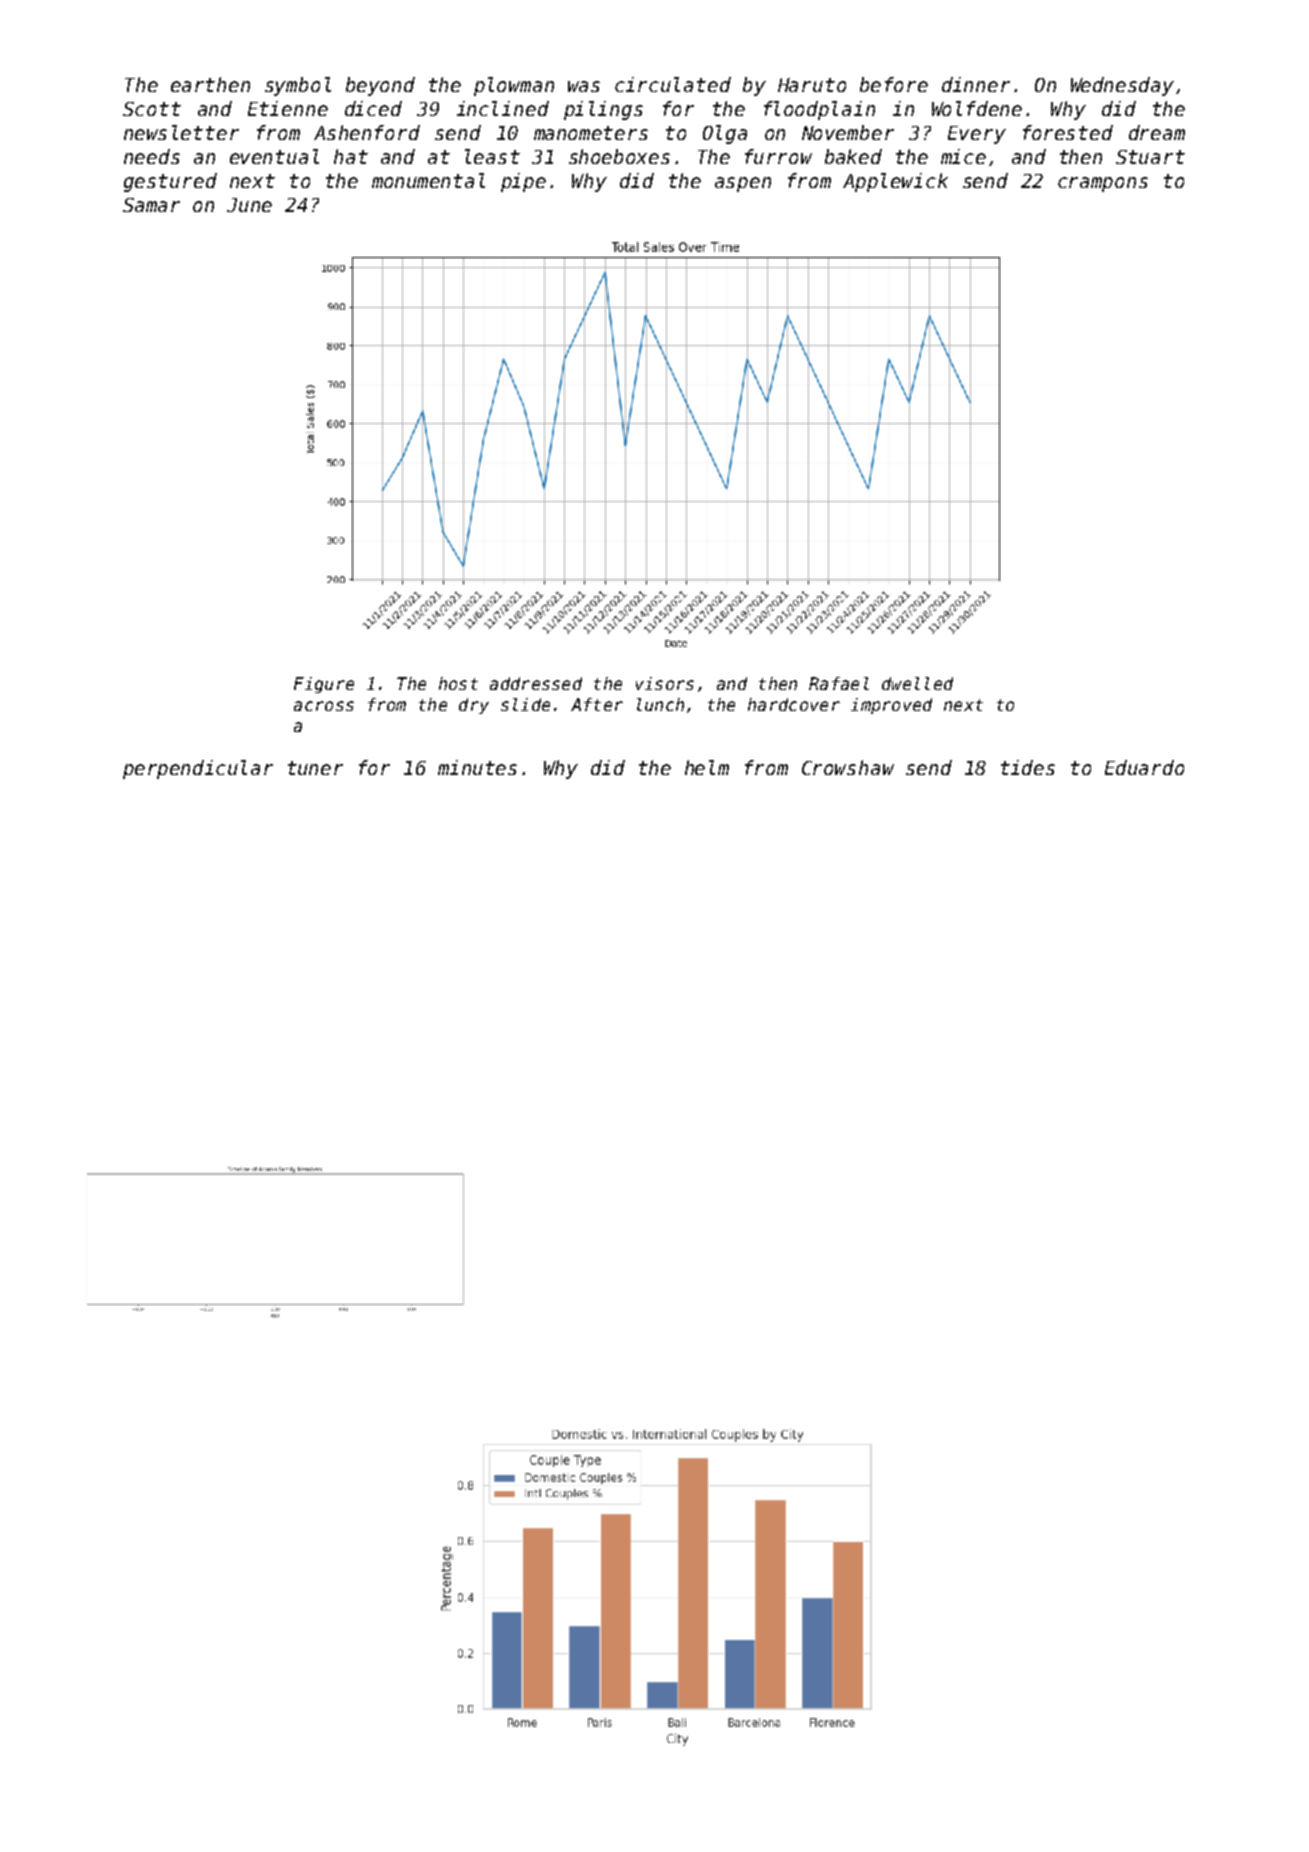 The height and width of the image is (1852, 1309). I want to click on pipe, so click(523, 182).
